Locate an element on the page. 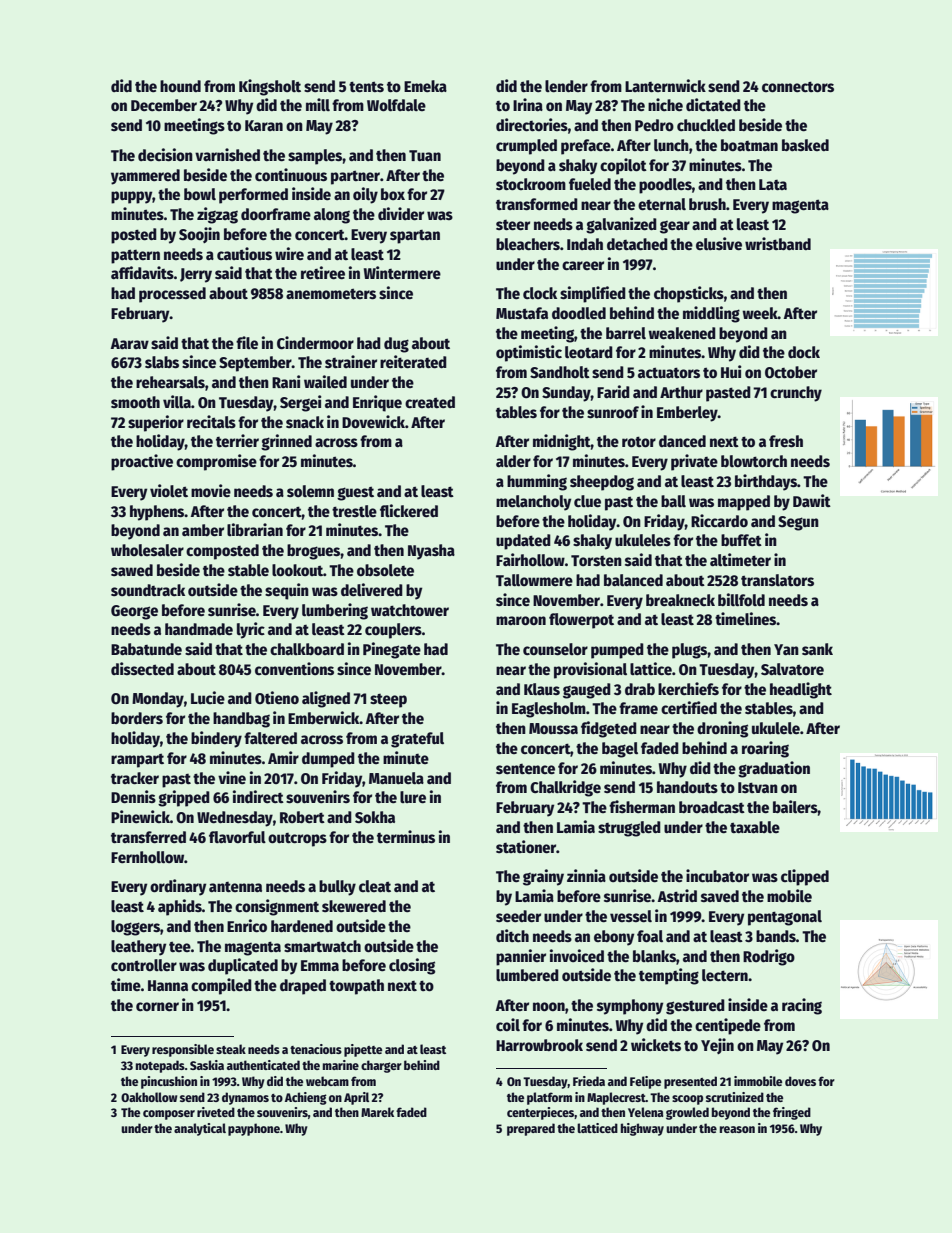 This page has height=1233, width=952. Lanternwick is located at coordinates (665, 86).
